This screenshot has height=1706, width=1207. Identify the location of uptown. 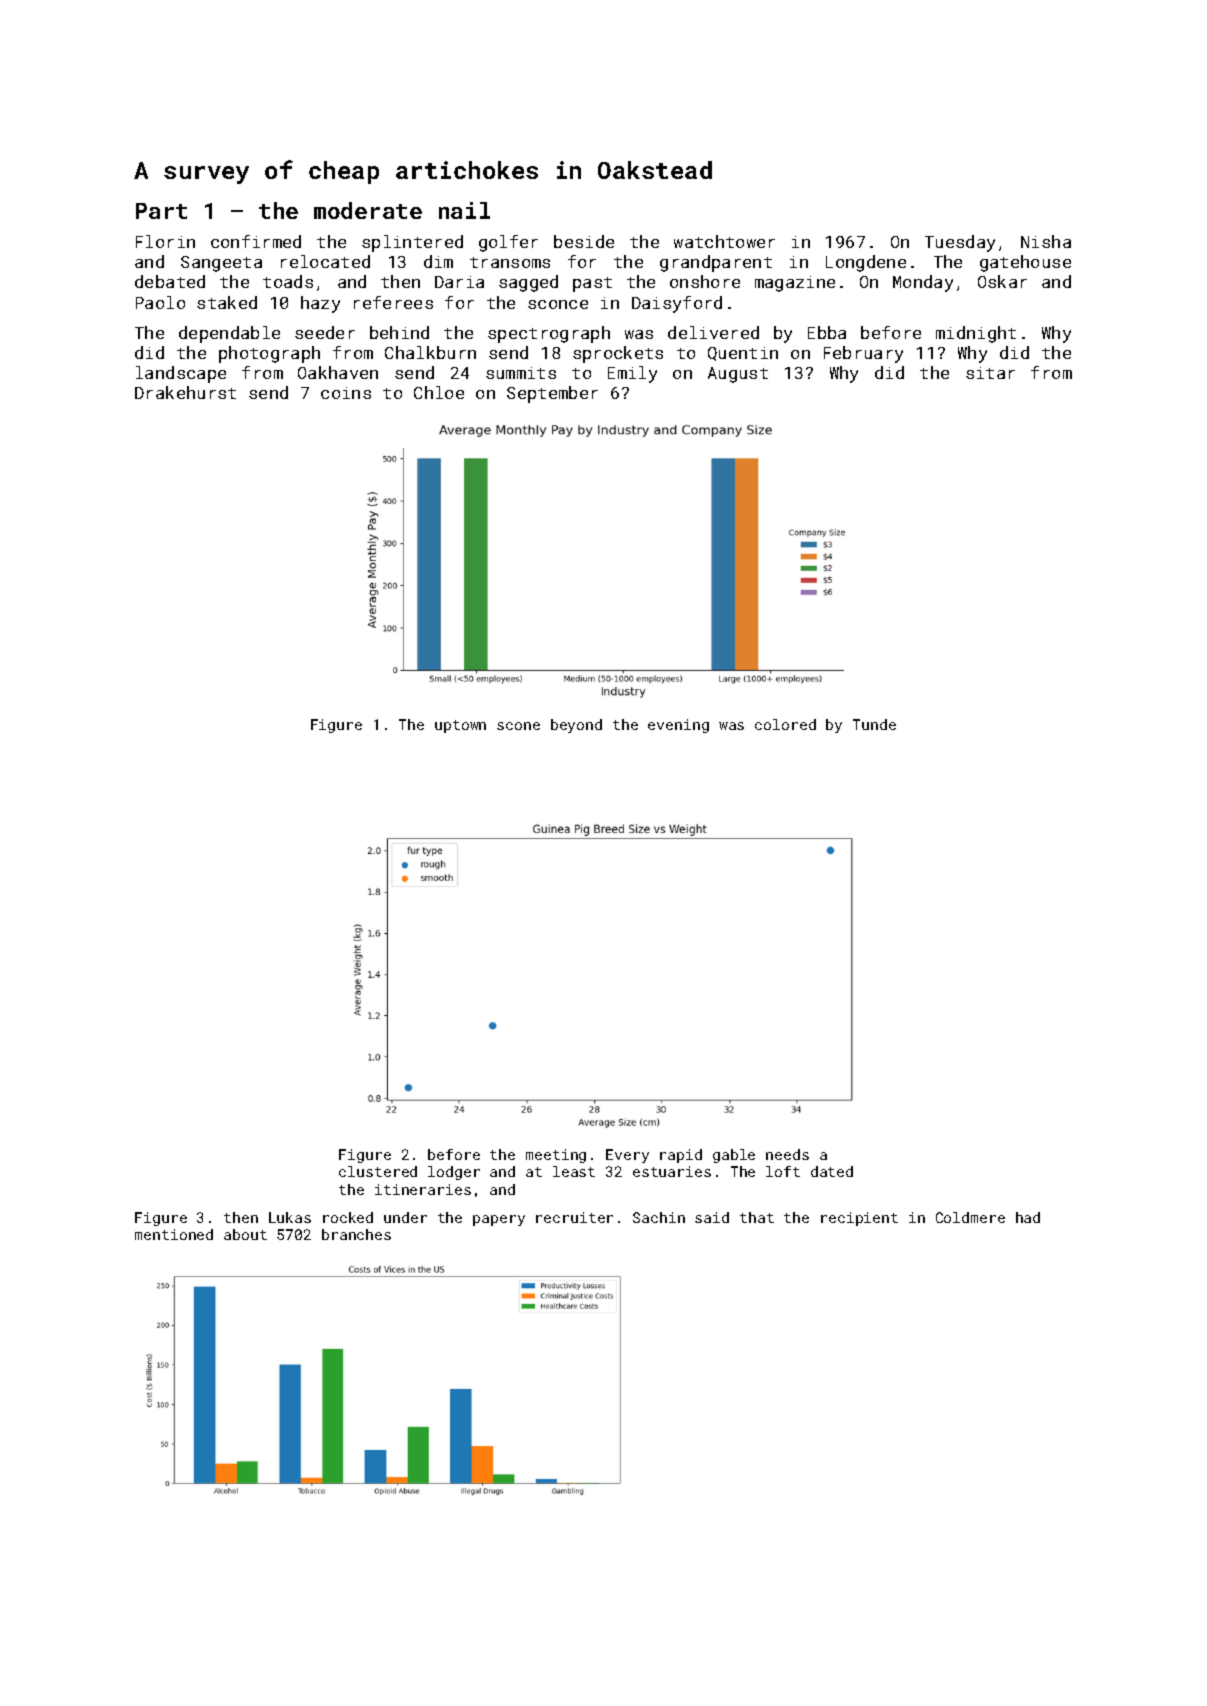
(460, 726).
